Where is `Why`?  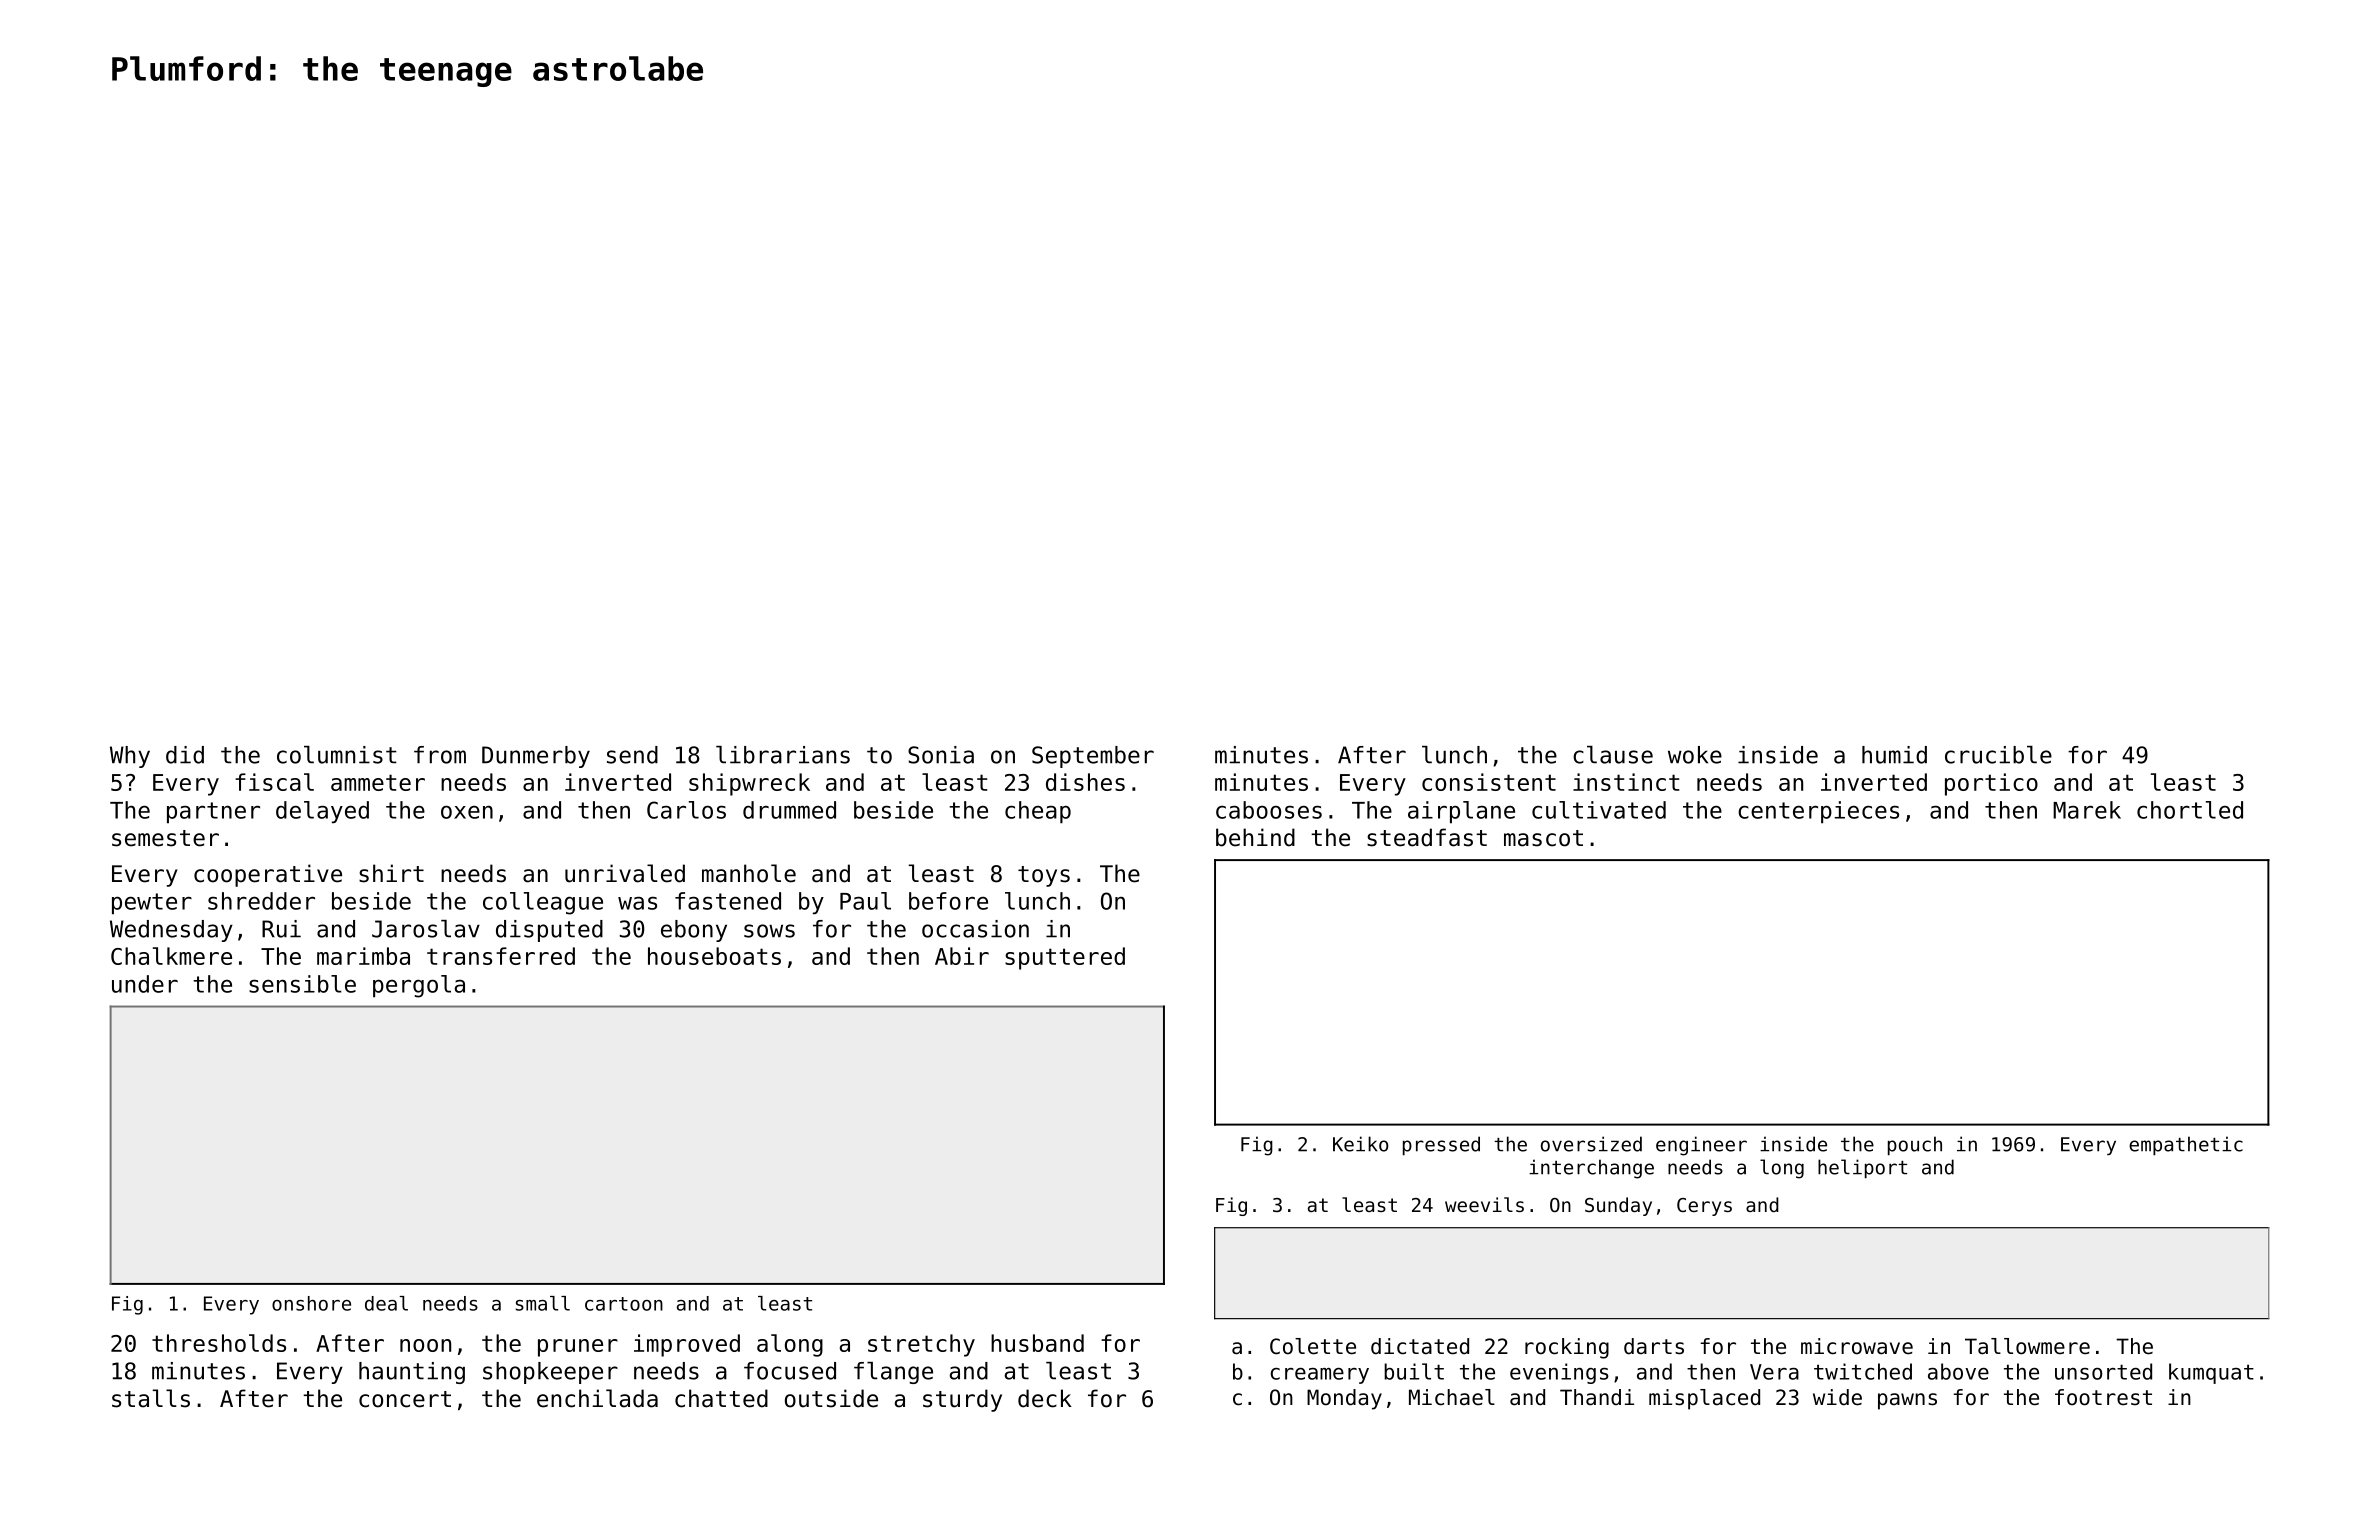
Why is located at coordinates (130, 757).
